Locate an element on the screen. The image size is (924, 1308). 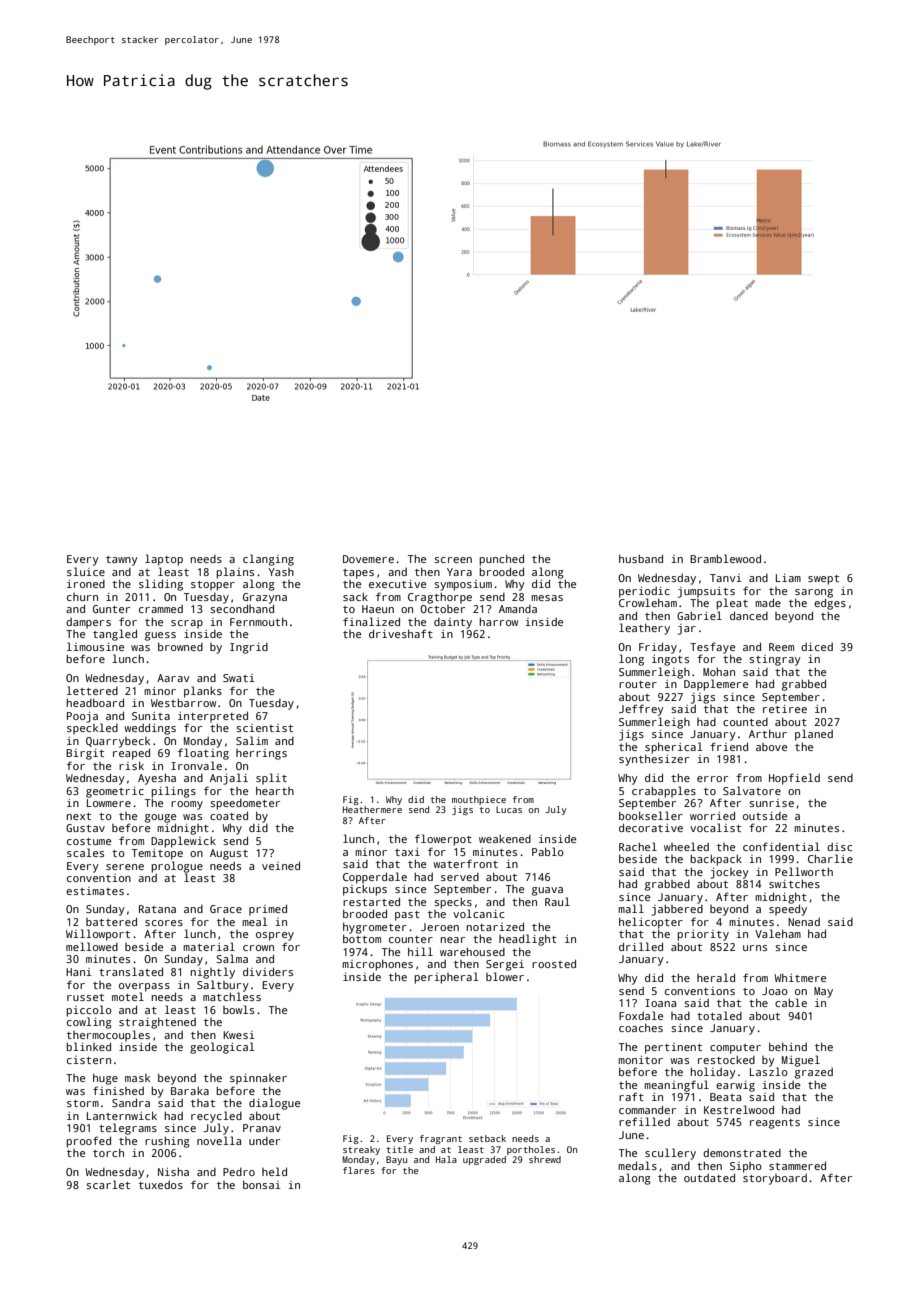
Bramblewood is located at coordinates (725, 558).
